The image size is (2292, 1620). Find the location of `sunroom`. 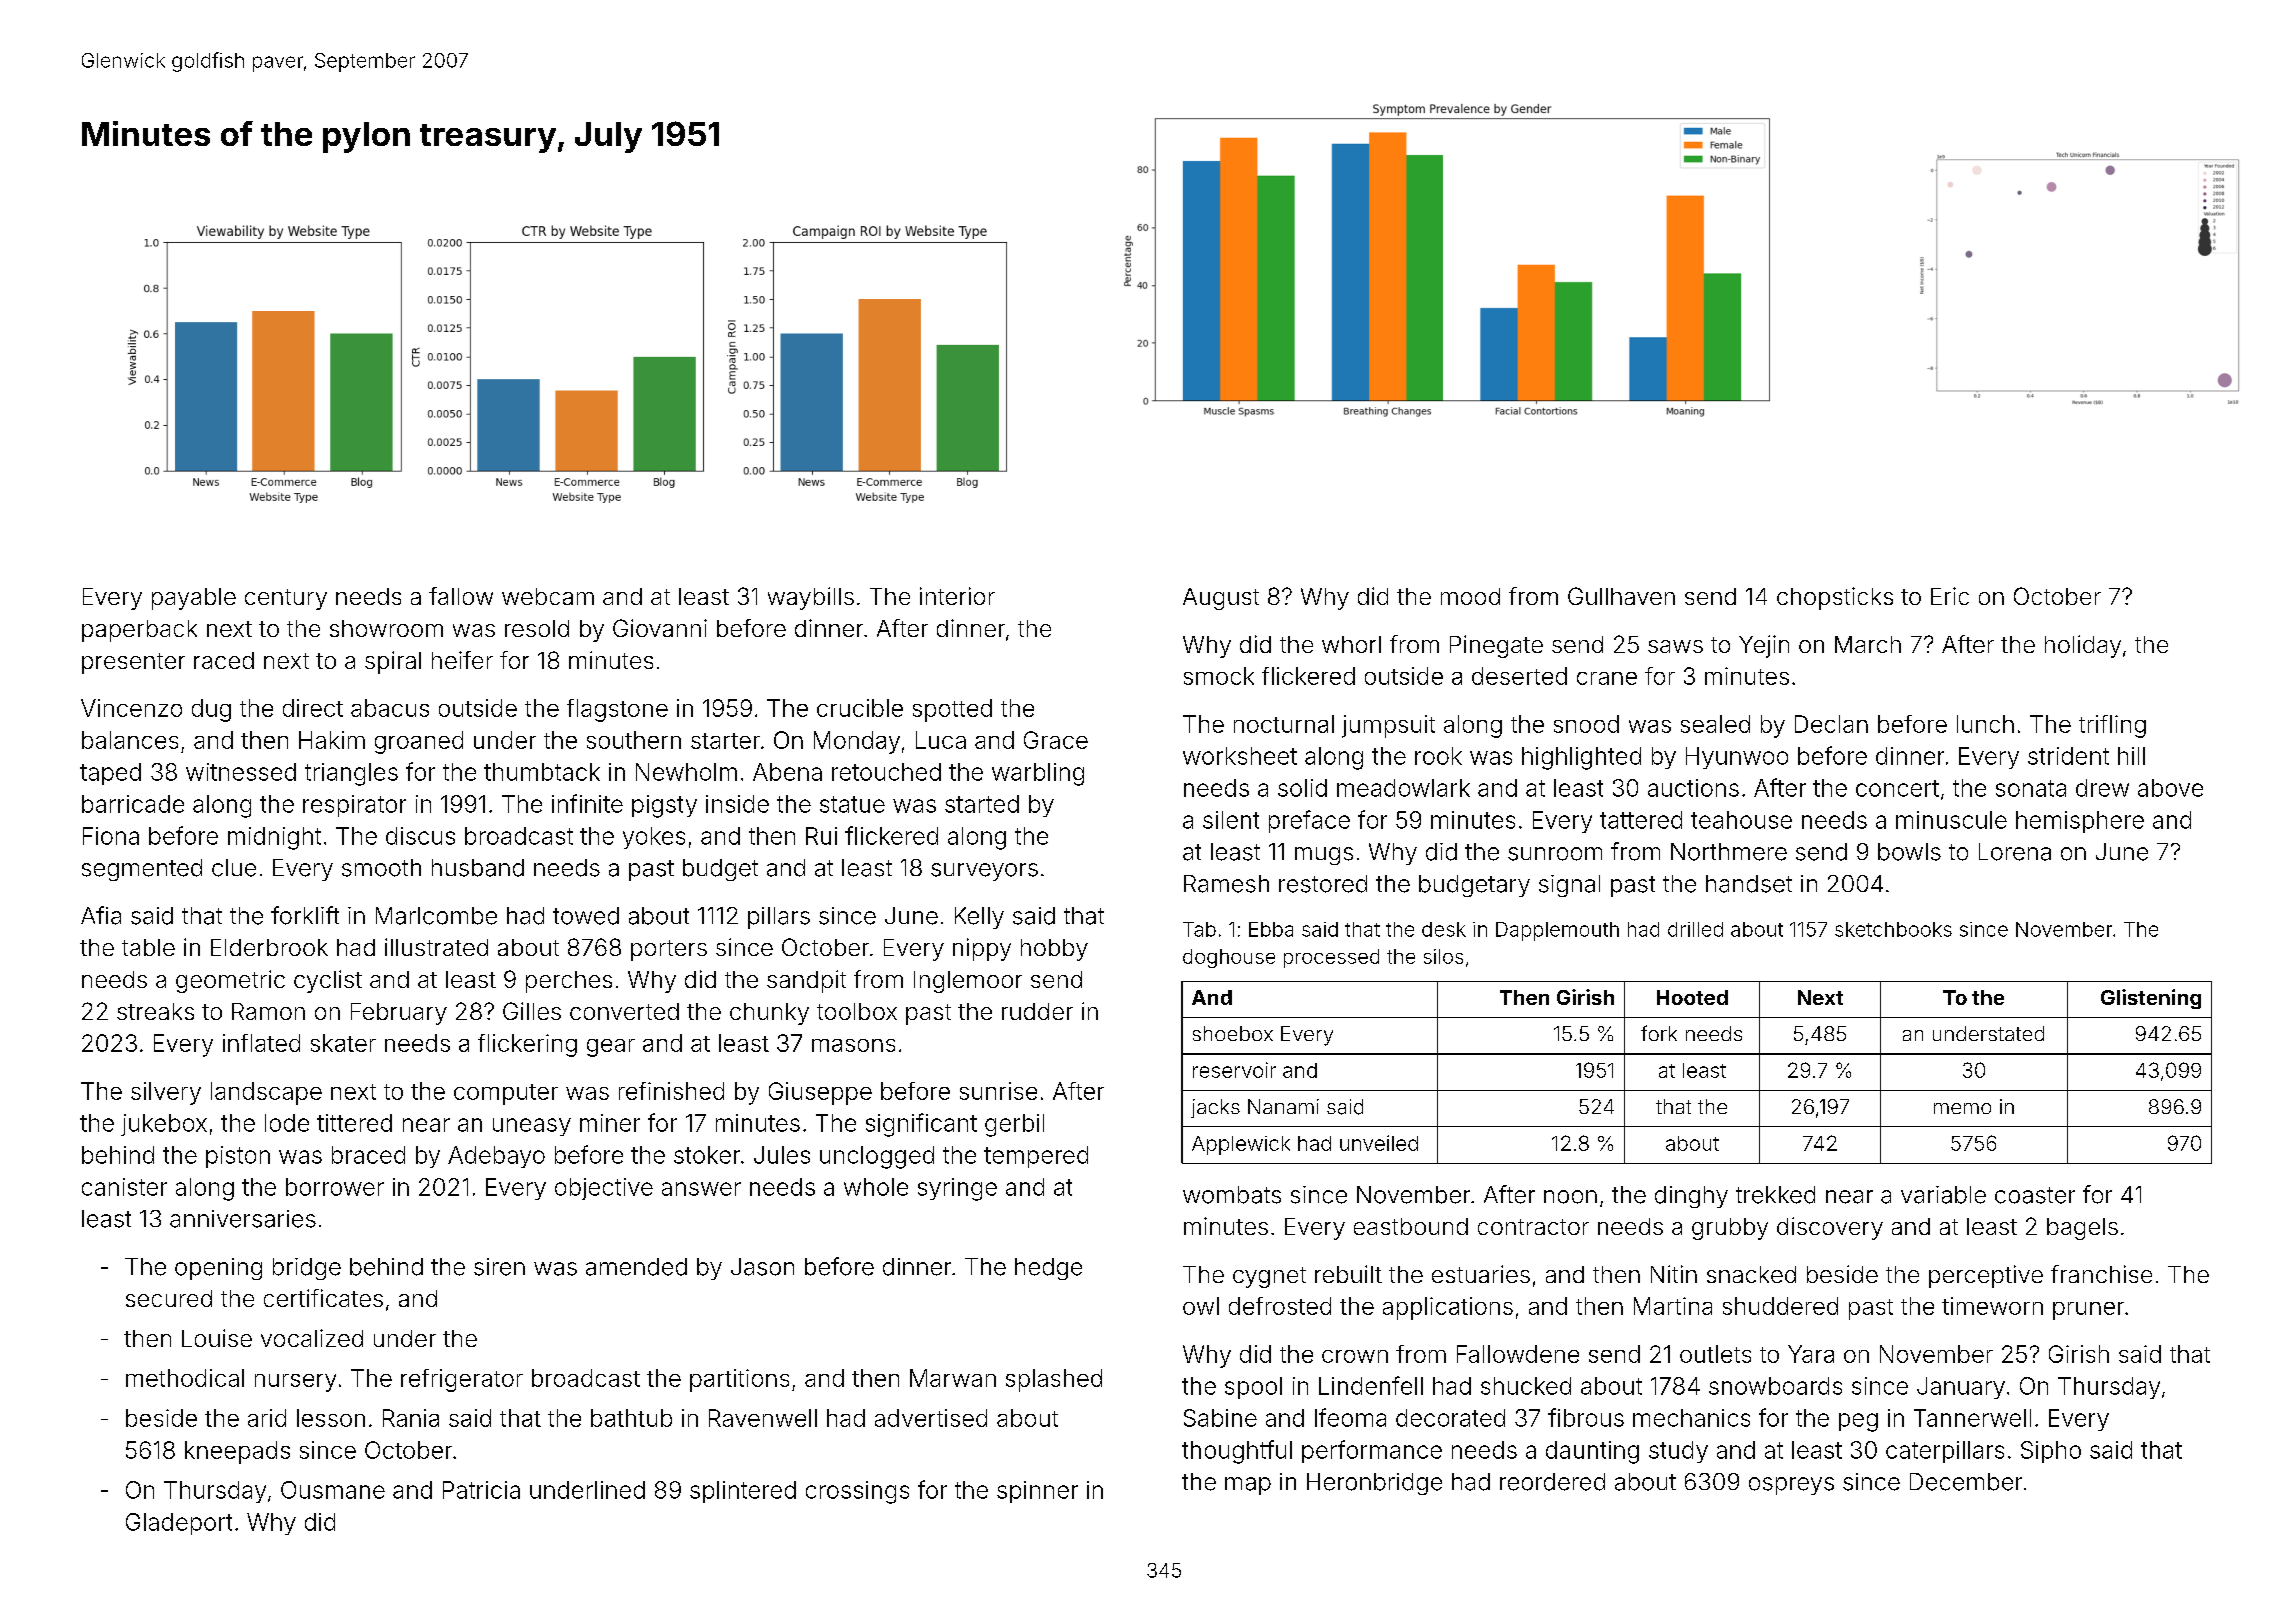

sunroom is located at coordinates (1555, 854).
